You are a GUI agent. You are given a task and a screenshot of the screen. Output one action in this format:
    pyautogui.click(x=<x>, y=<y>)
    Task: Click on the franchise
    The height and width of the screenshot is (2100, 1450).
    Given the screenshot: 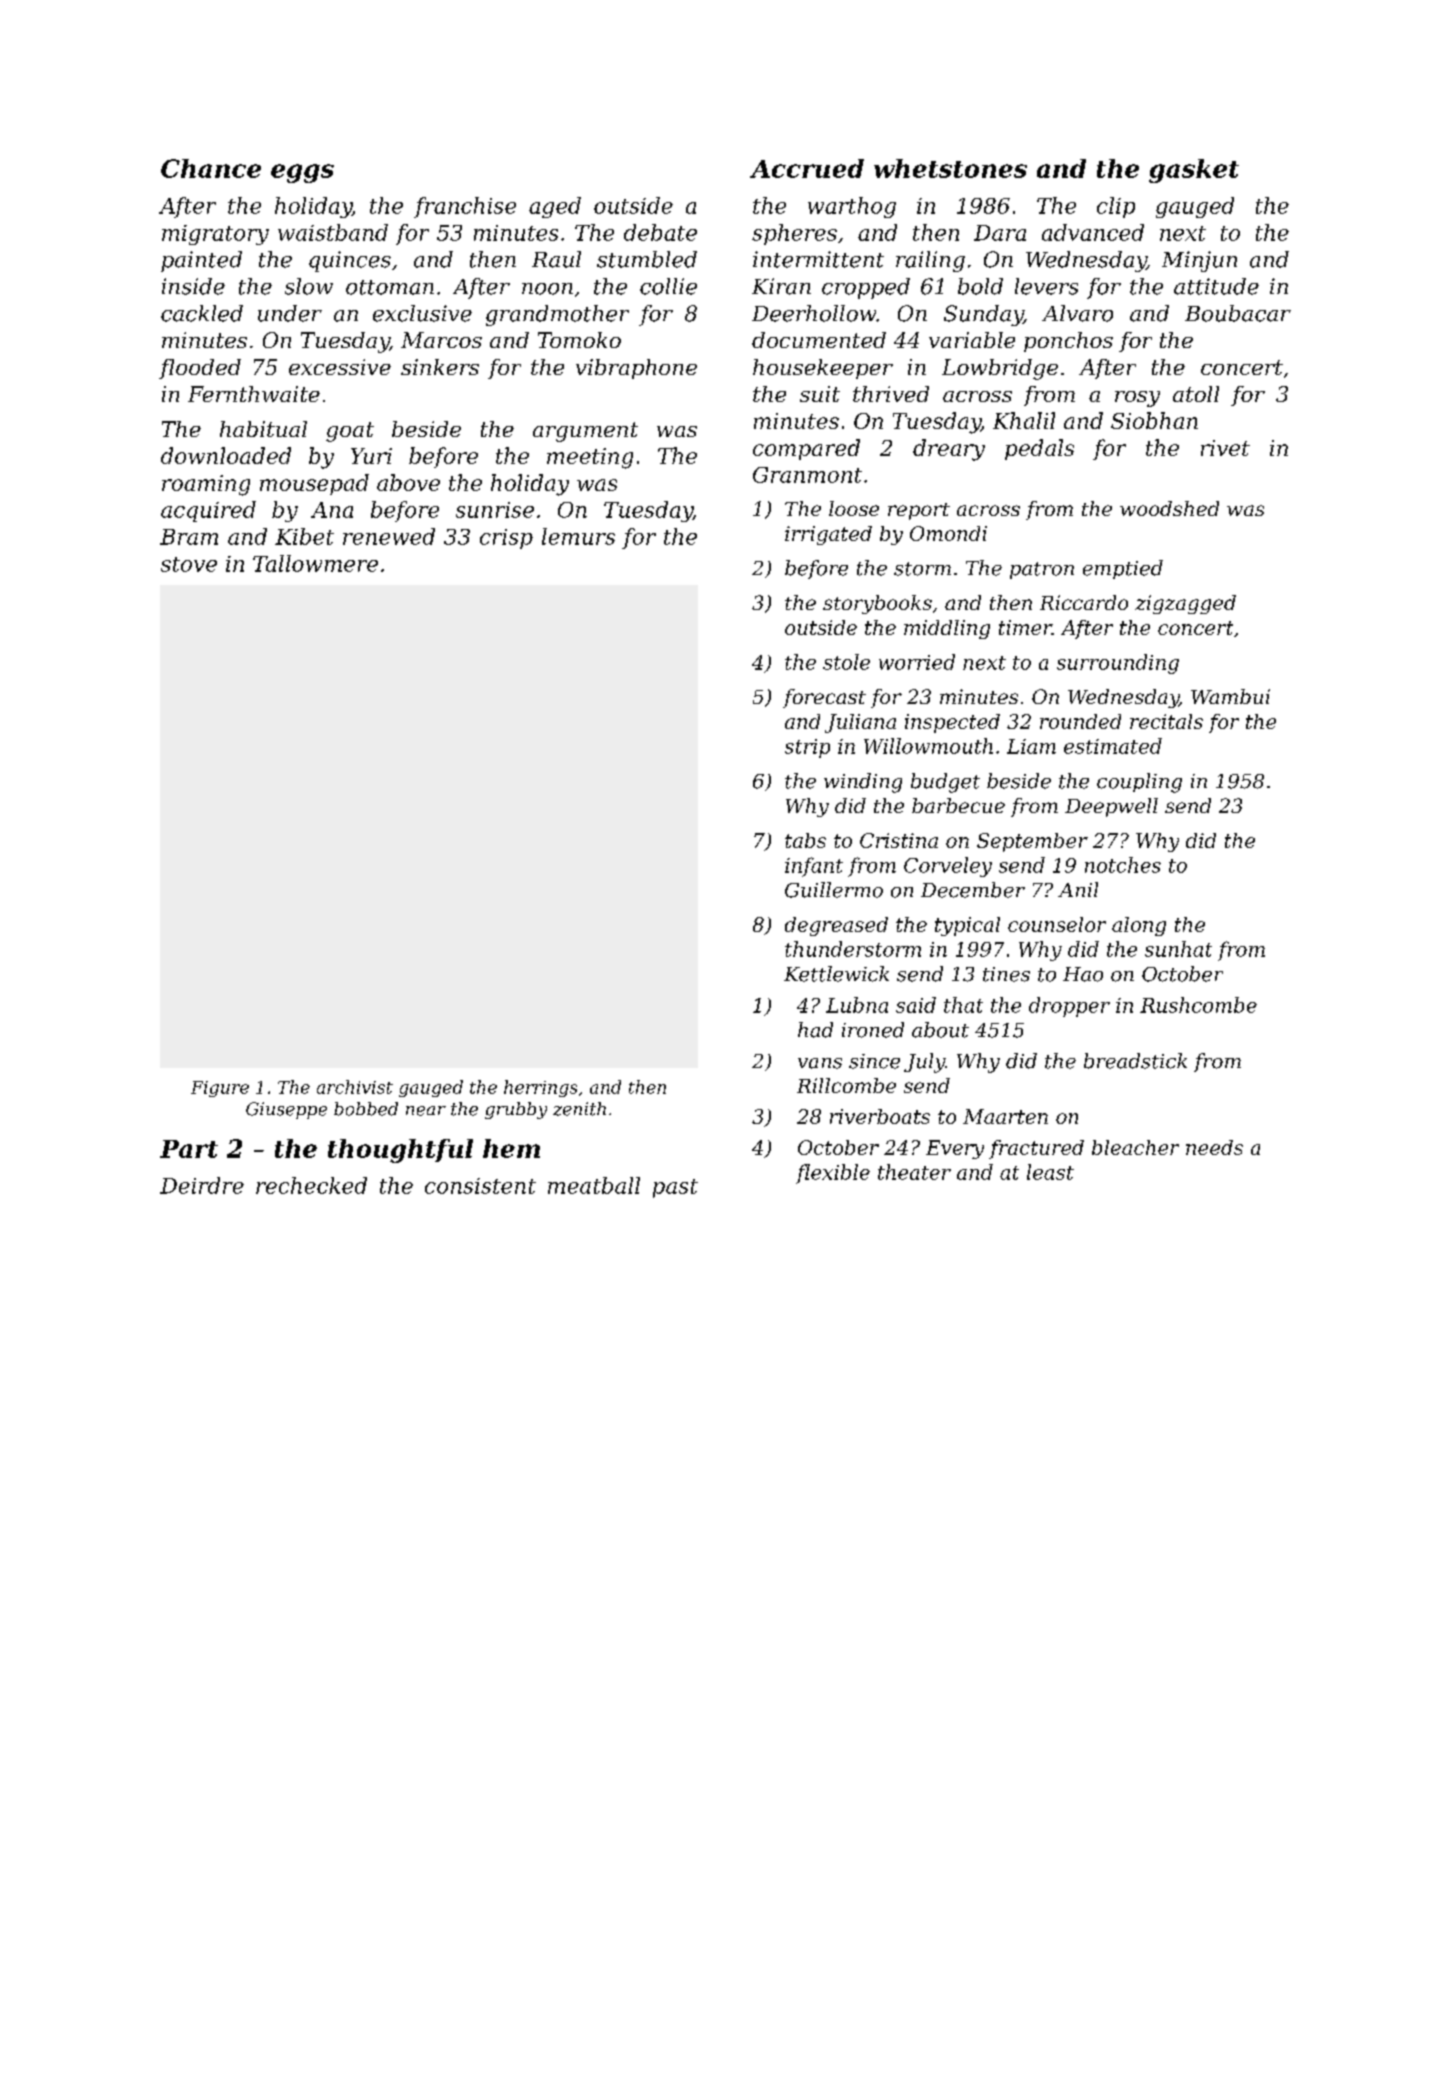 What is the action you would take?
    pyautogui.click(x=465, y=207)
